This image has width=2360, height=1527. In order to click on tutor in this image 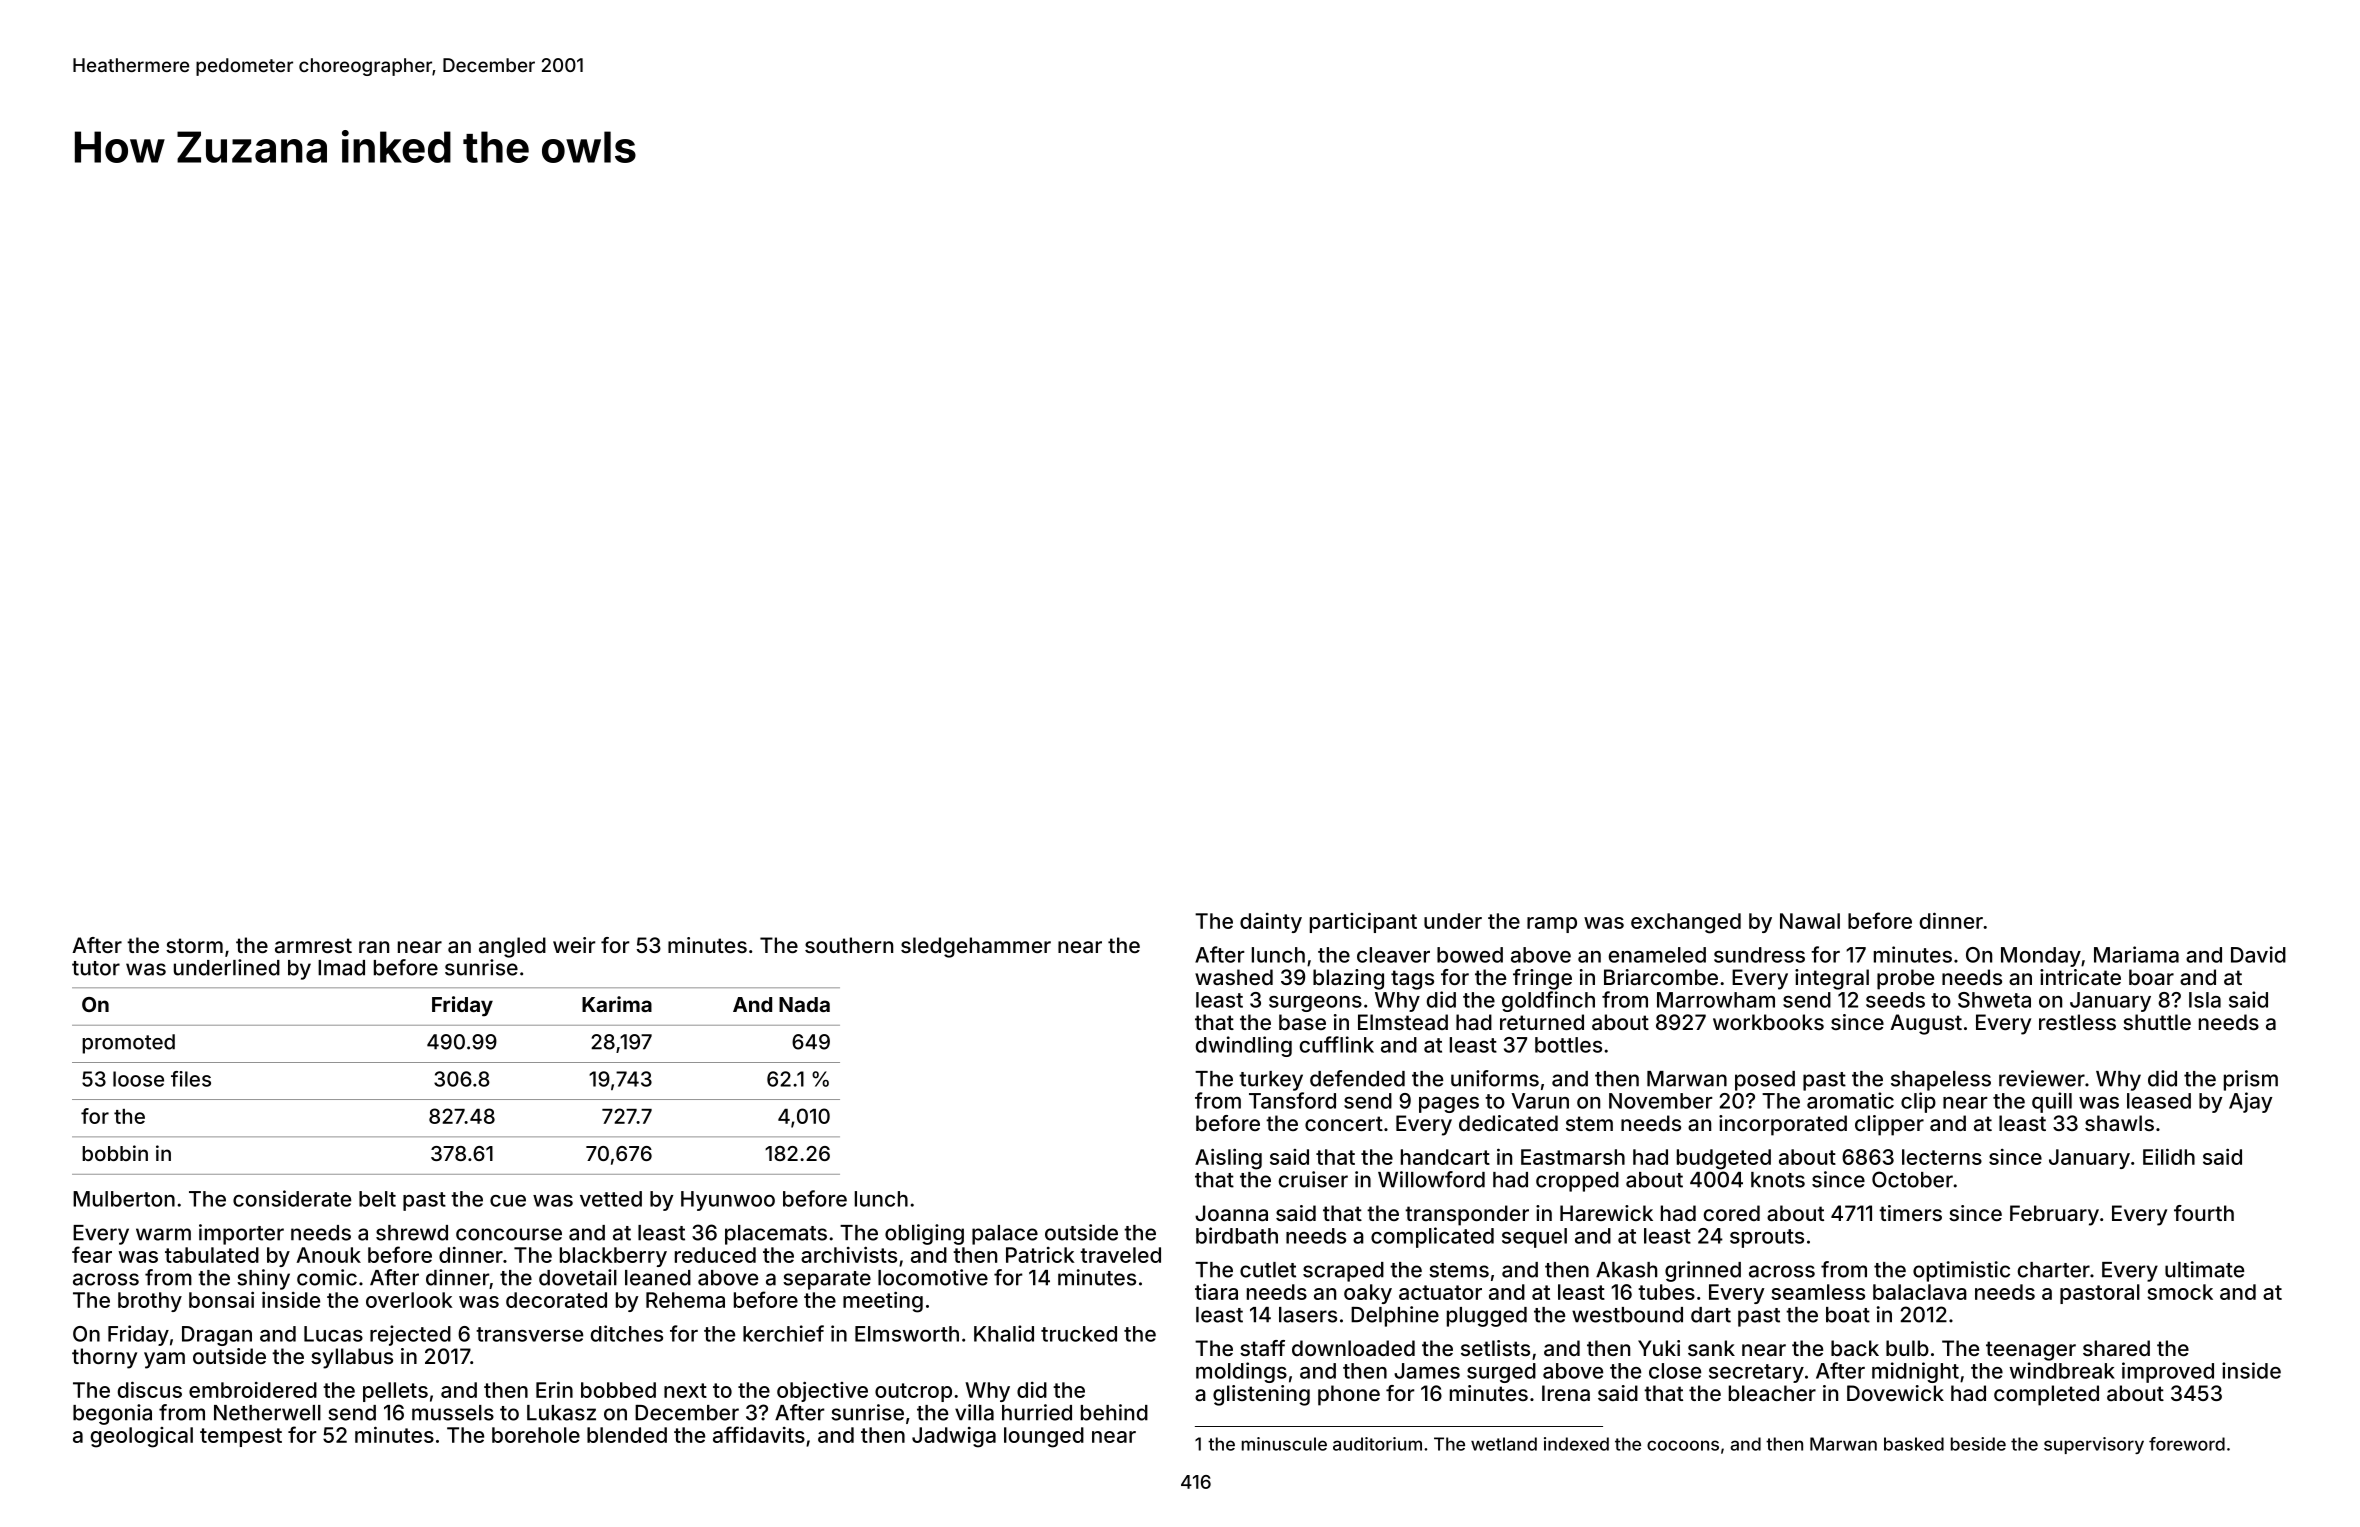, I will do `click(96, 968)`.
